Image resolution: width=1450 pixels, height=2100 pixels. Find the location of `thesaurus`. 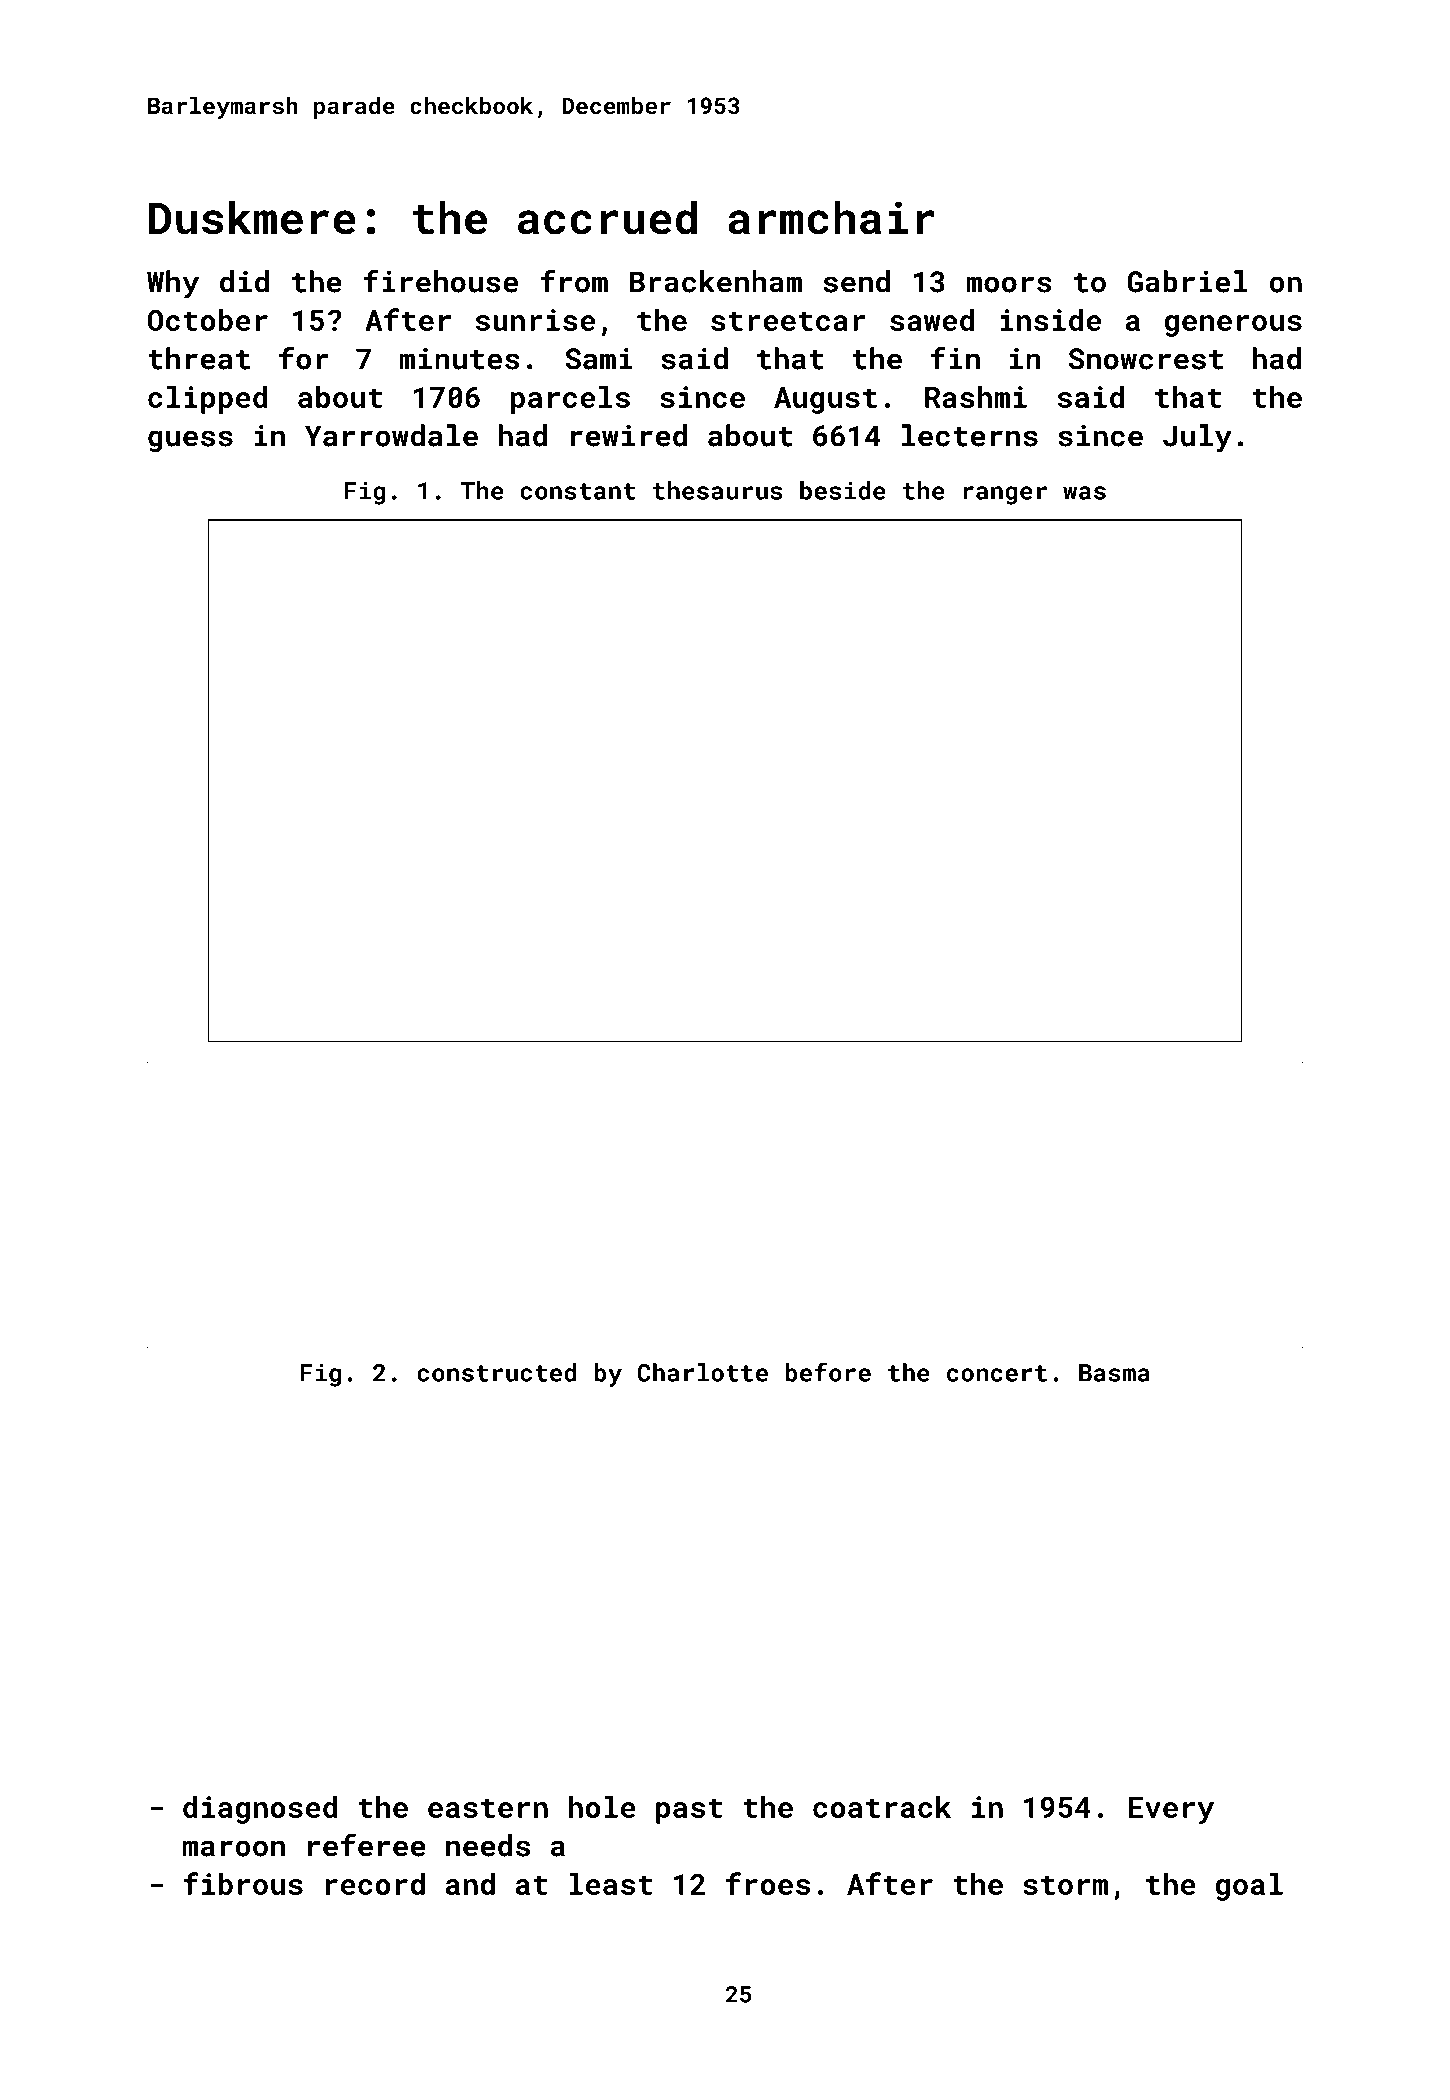

thesaurus is located at coordinates (717, 490).
